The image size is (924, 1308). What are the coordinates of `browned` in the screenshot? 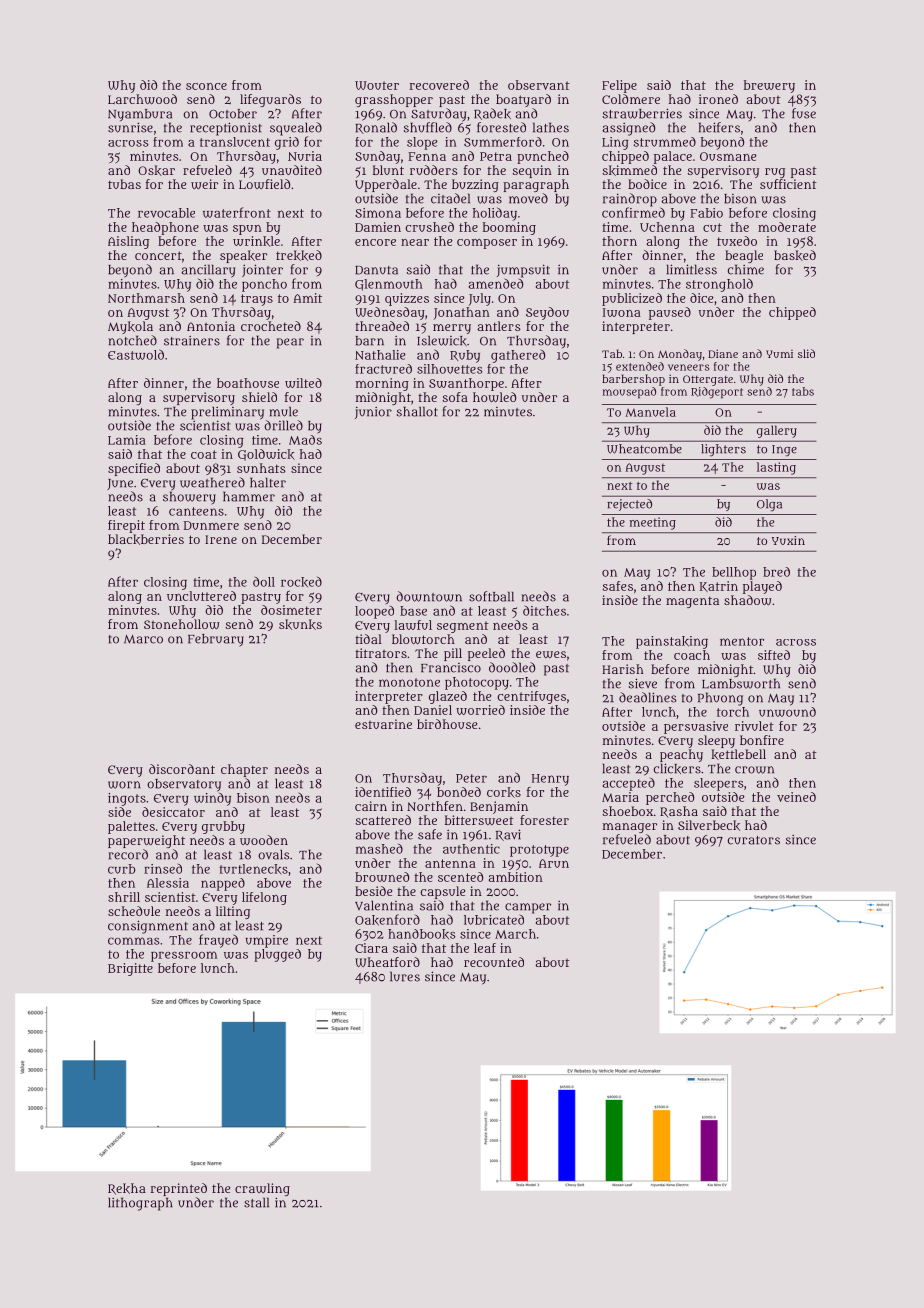 It's located at (382, 877).
